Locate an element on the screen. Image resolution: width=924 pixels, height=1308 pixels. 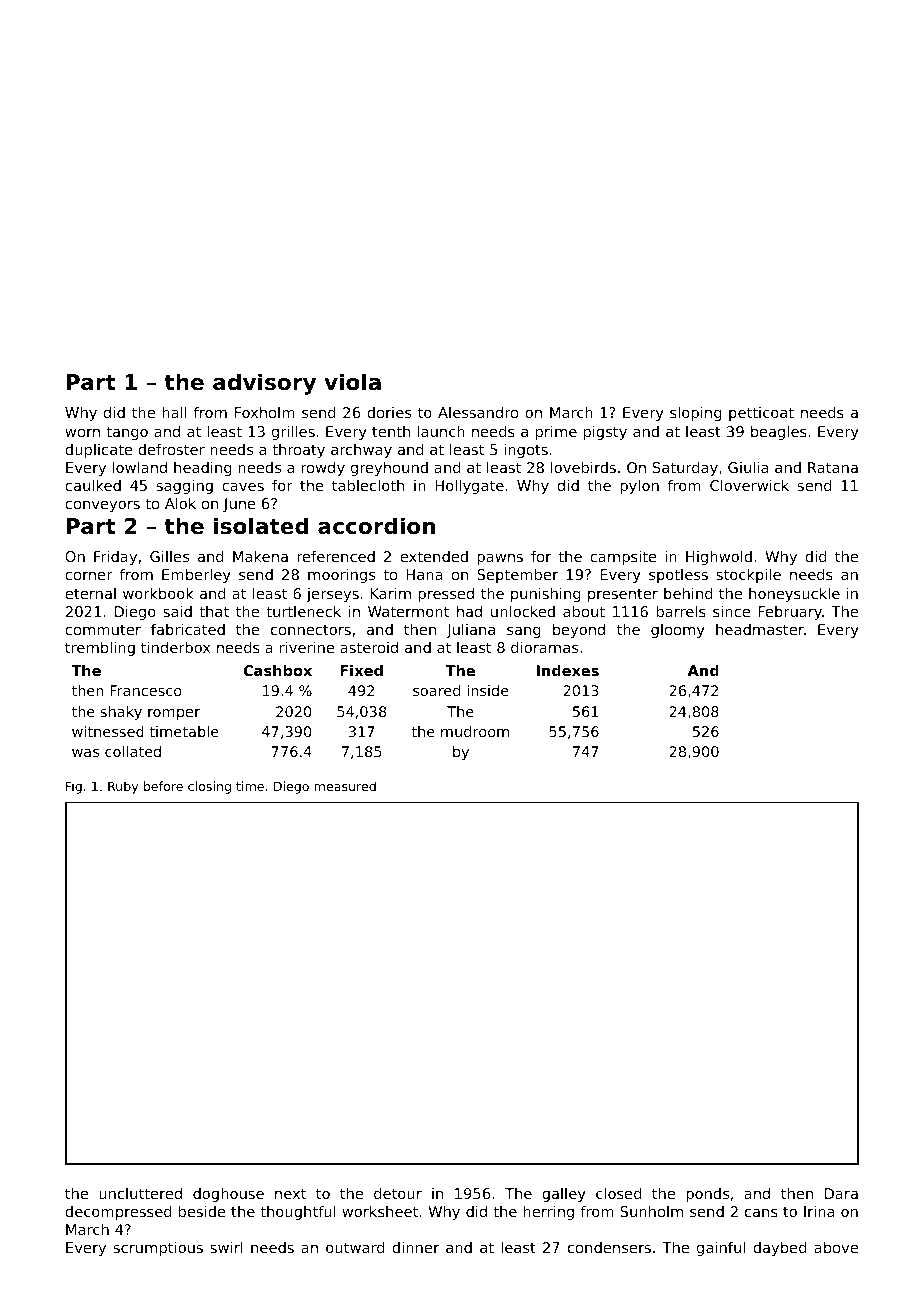
galley is located at coordinates (564, 1195).
